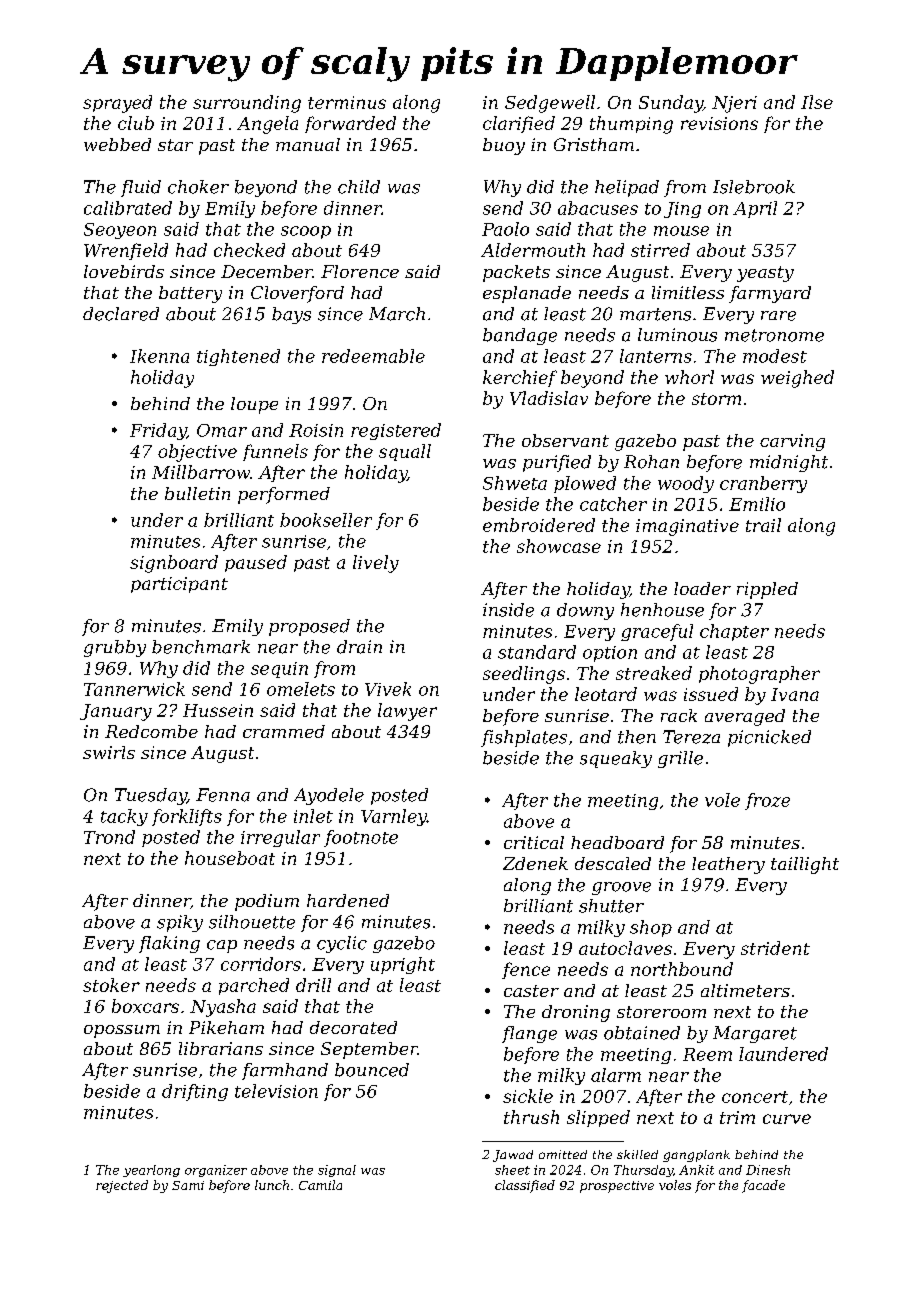 This screenshot has height=1308, width=924. Describe the element at coordinates (158, 431) in the screenshot. I see `Friday` at that location.
